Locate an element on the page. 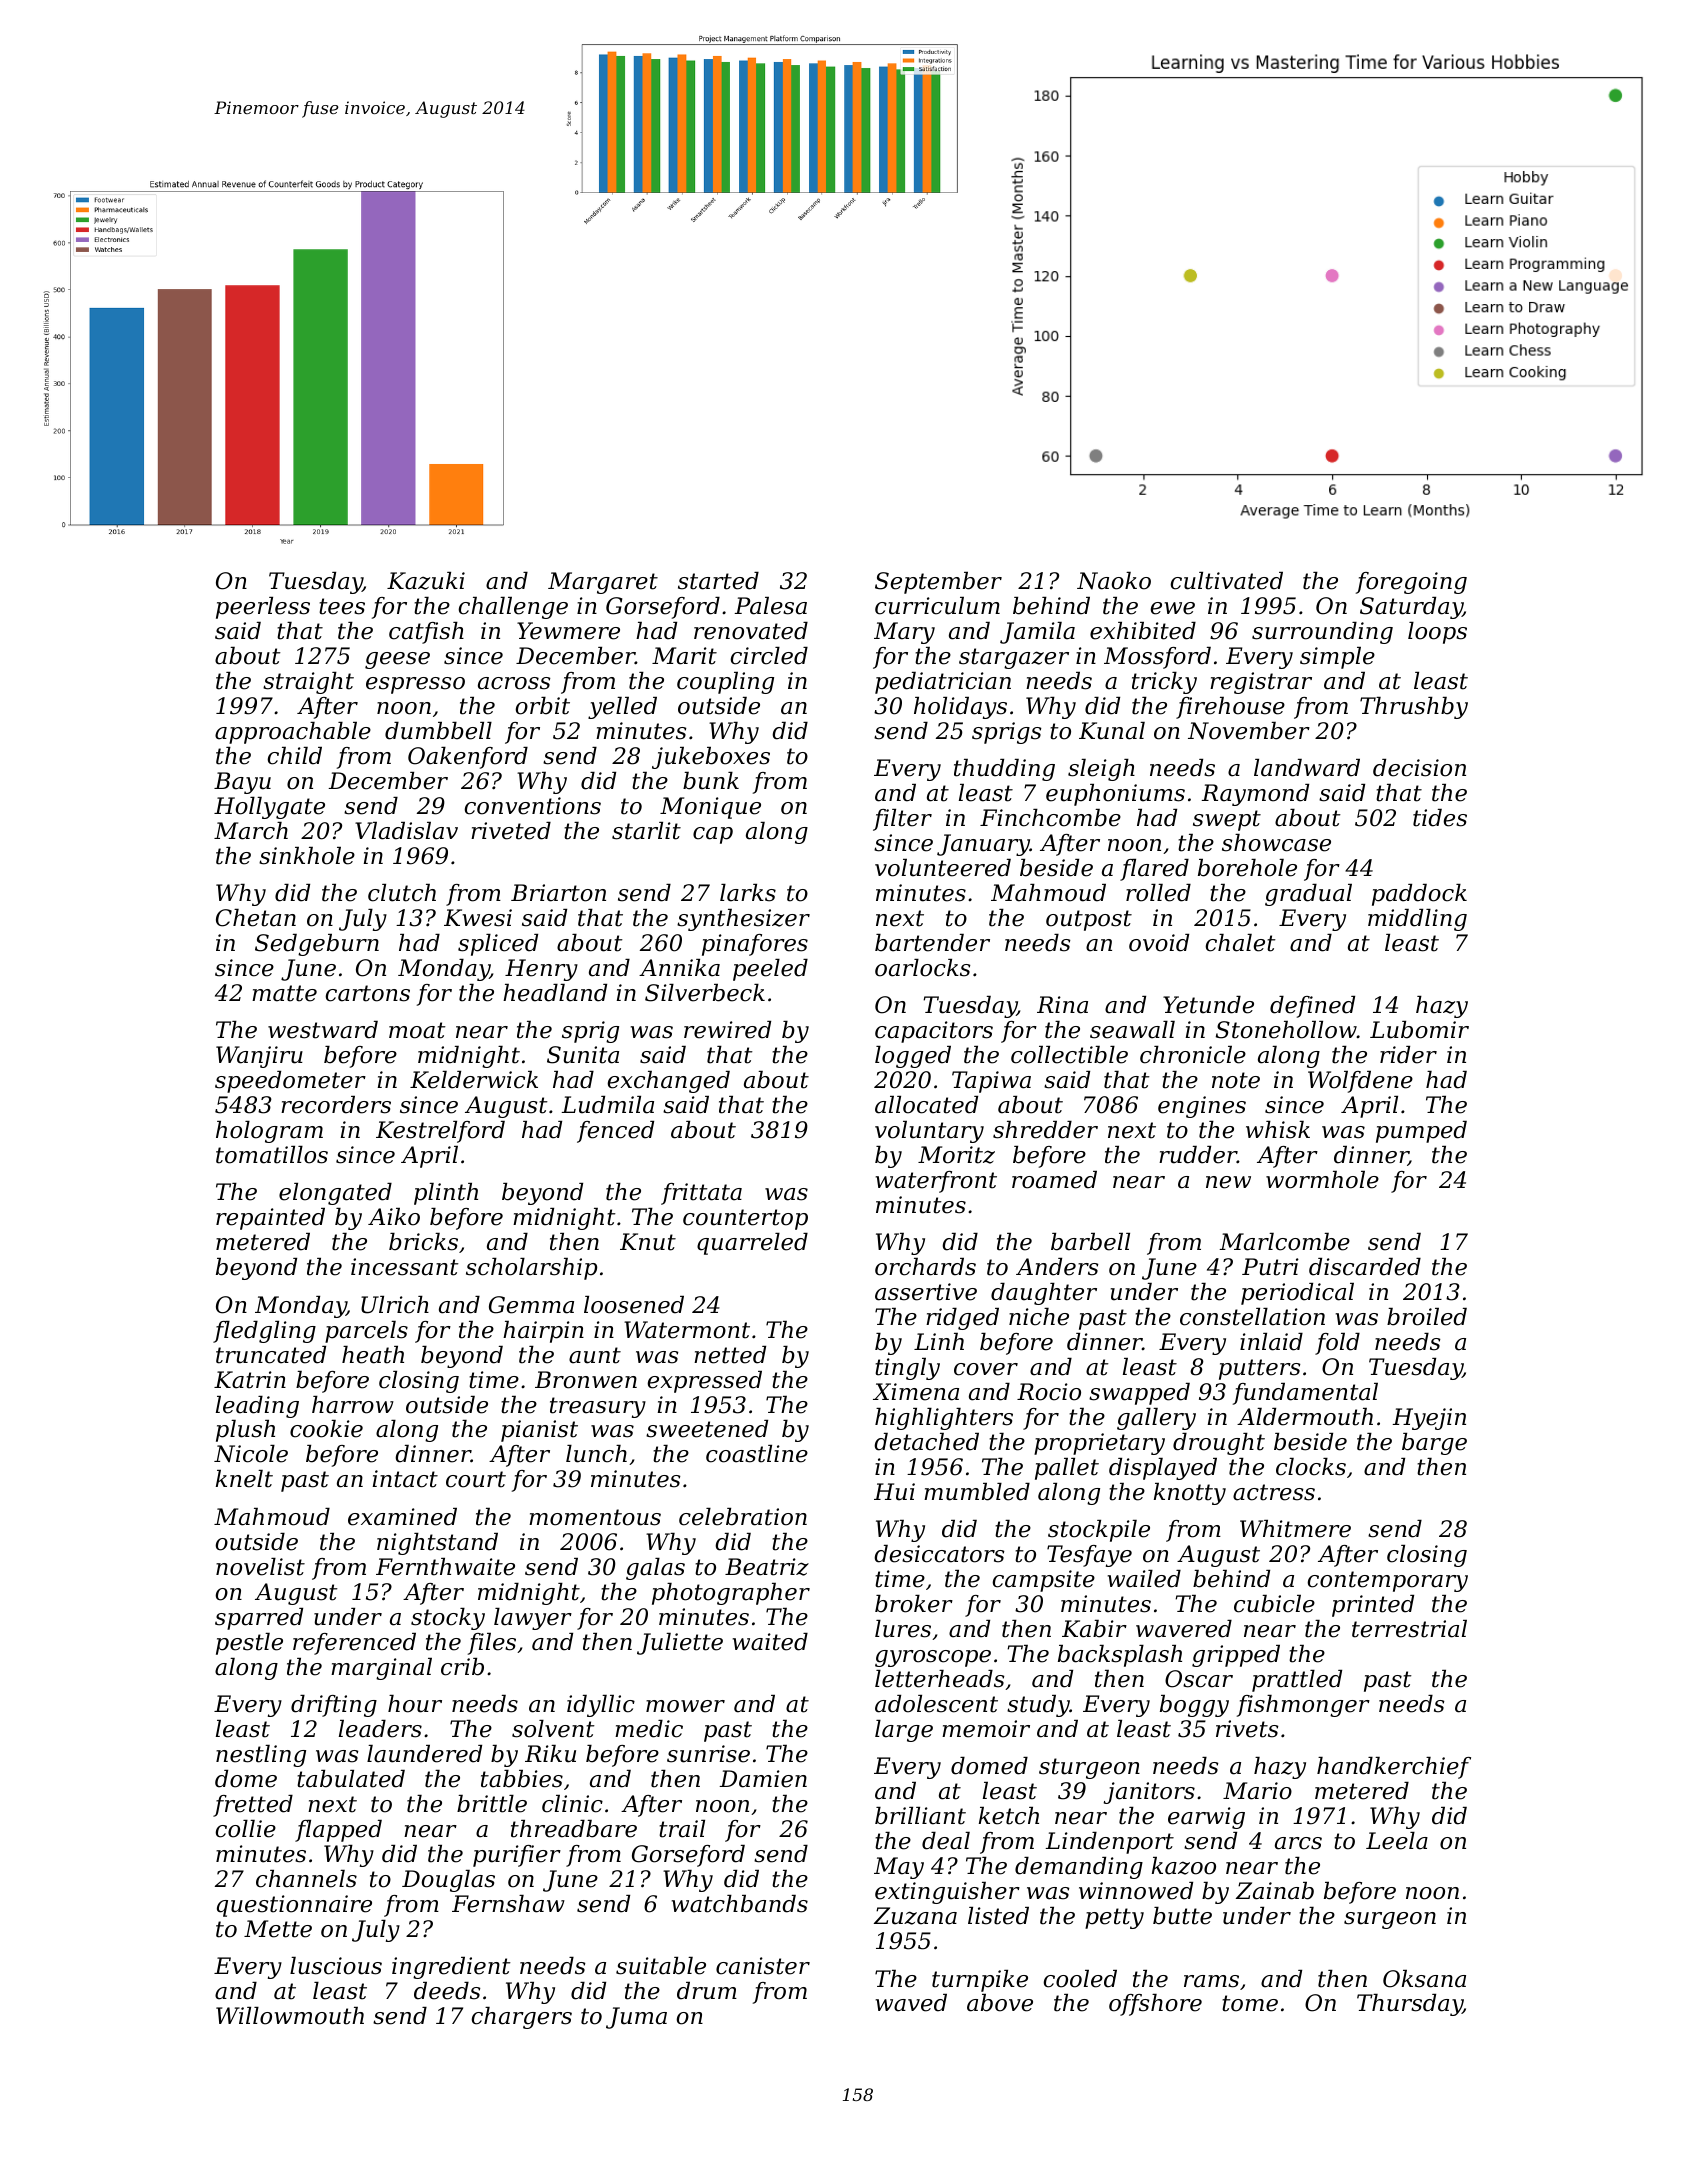  Ulrich is located at coordinates (395, 1305).
